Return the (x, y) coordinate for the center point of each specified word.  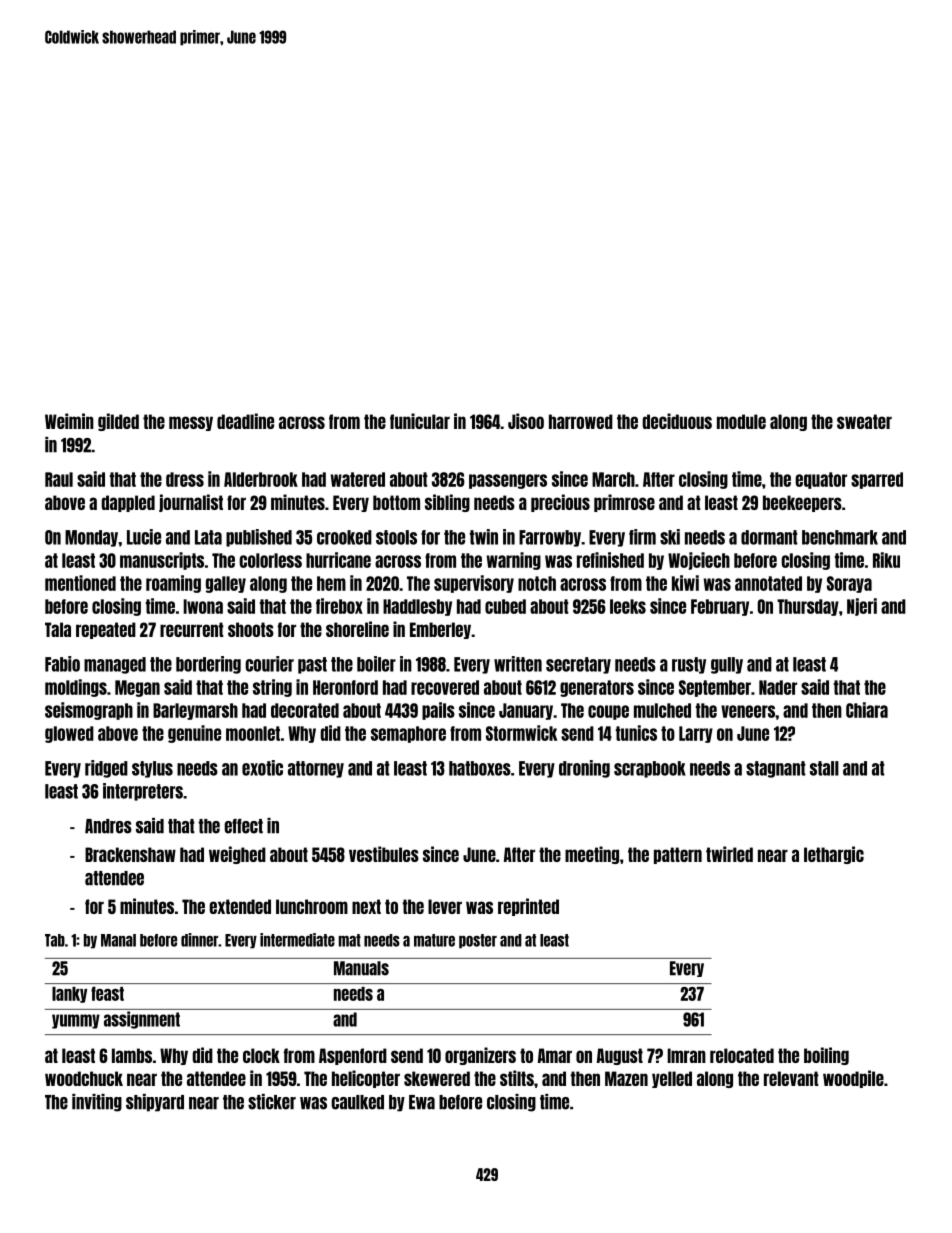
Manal (118, 940)
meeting (592, 855)
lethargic (834, 855)
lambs (132, 1055)
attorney (316, 769)
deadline (245, 421)
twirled (729, 854)
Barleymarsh (195, 711)
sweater (864, 421)
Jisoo (526, 421)
